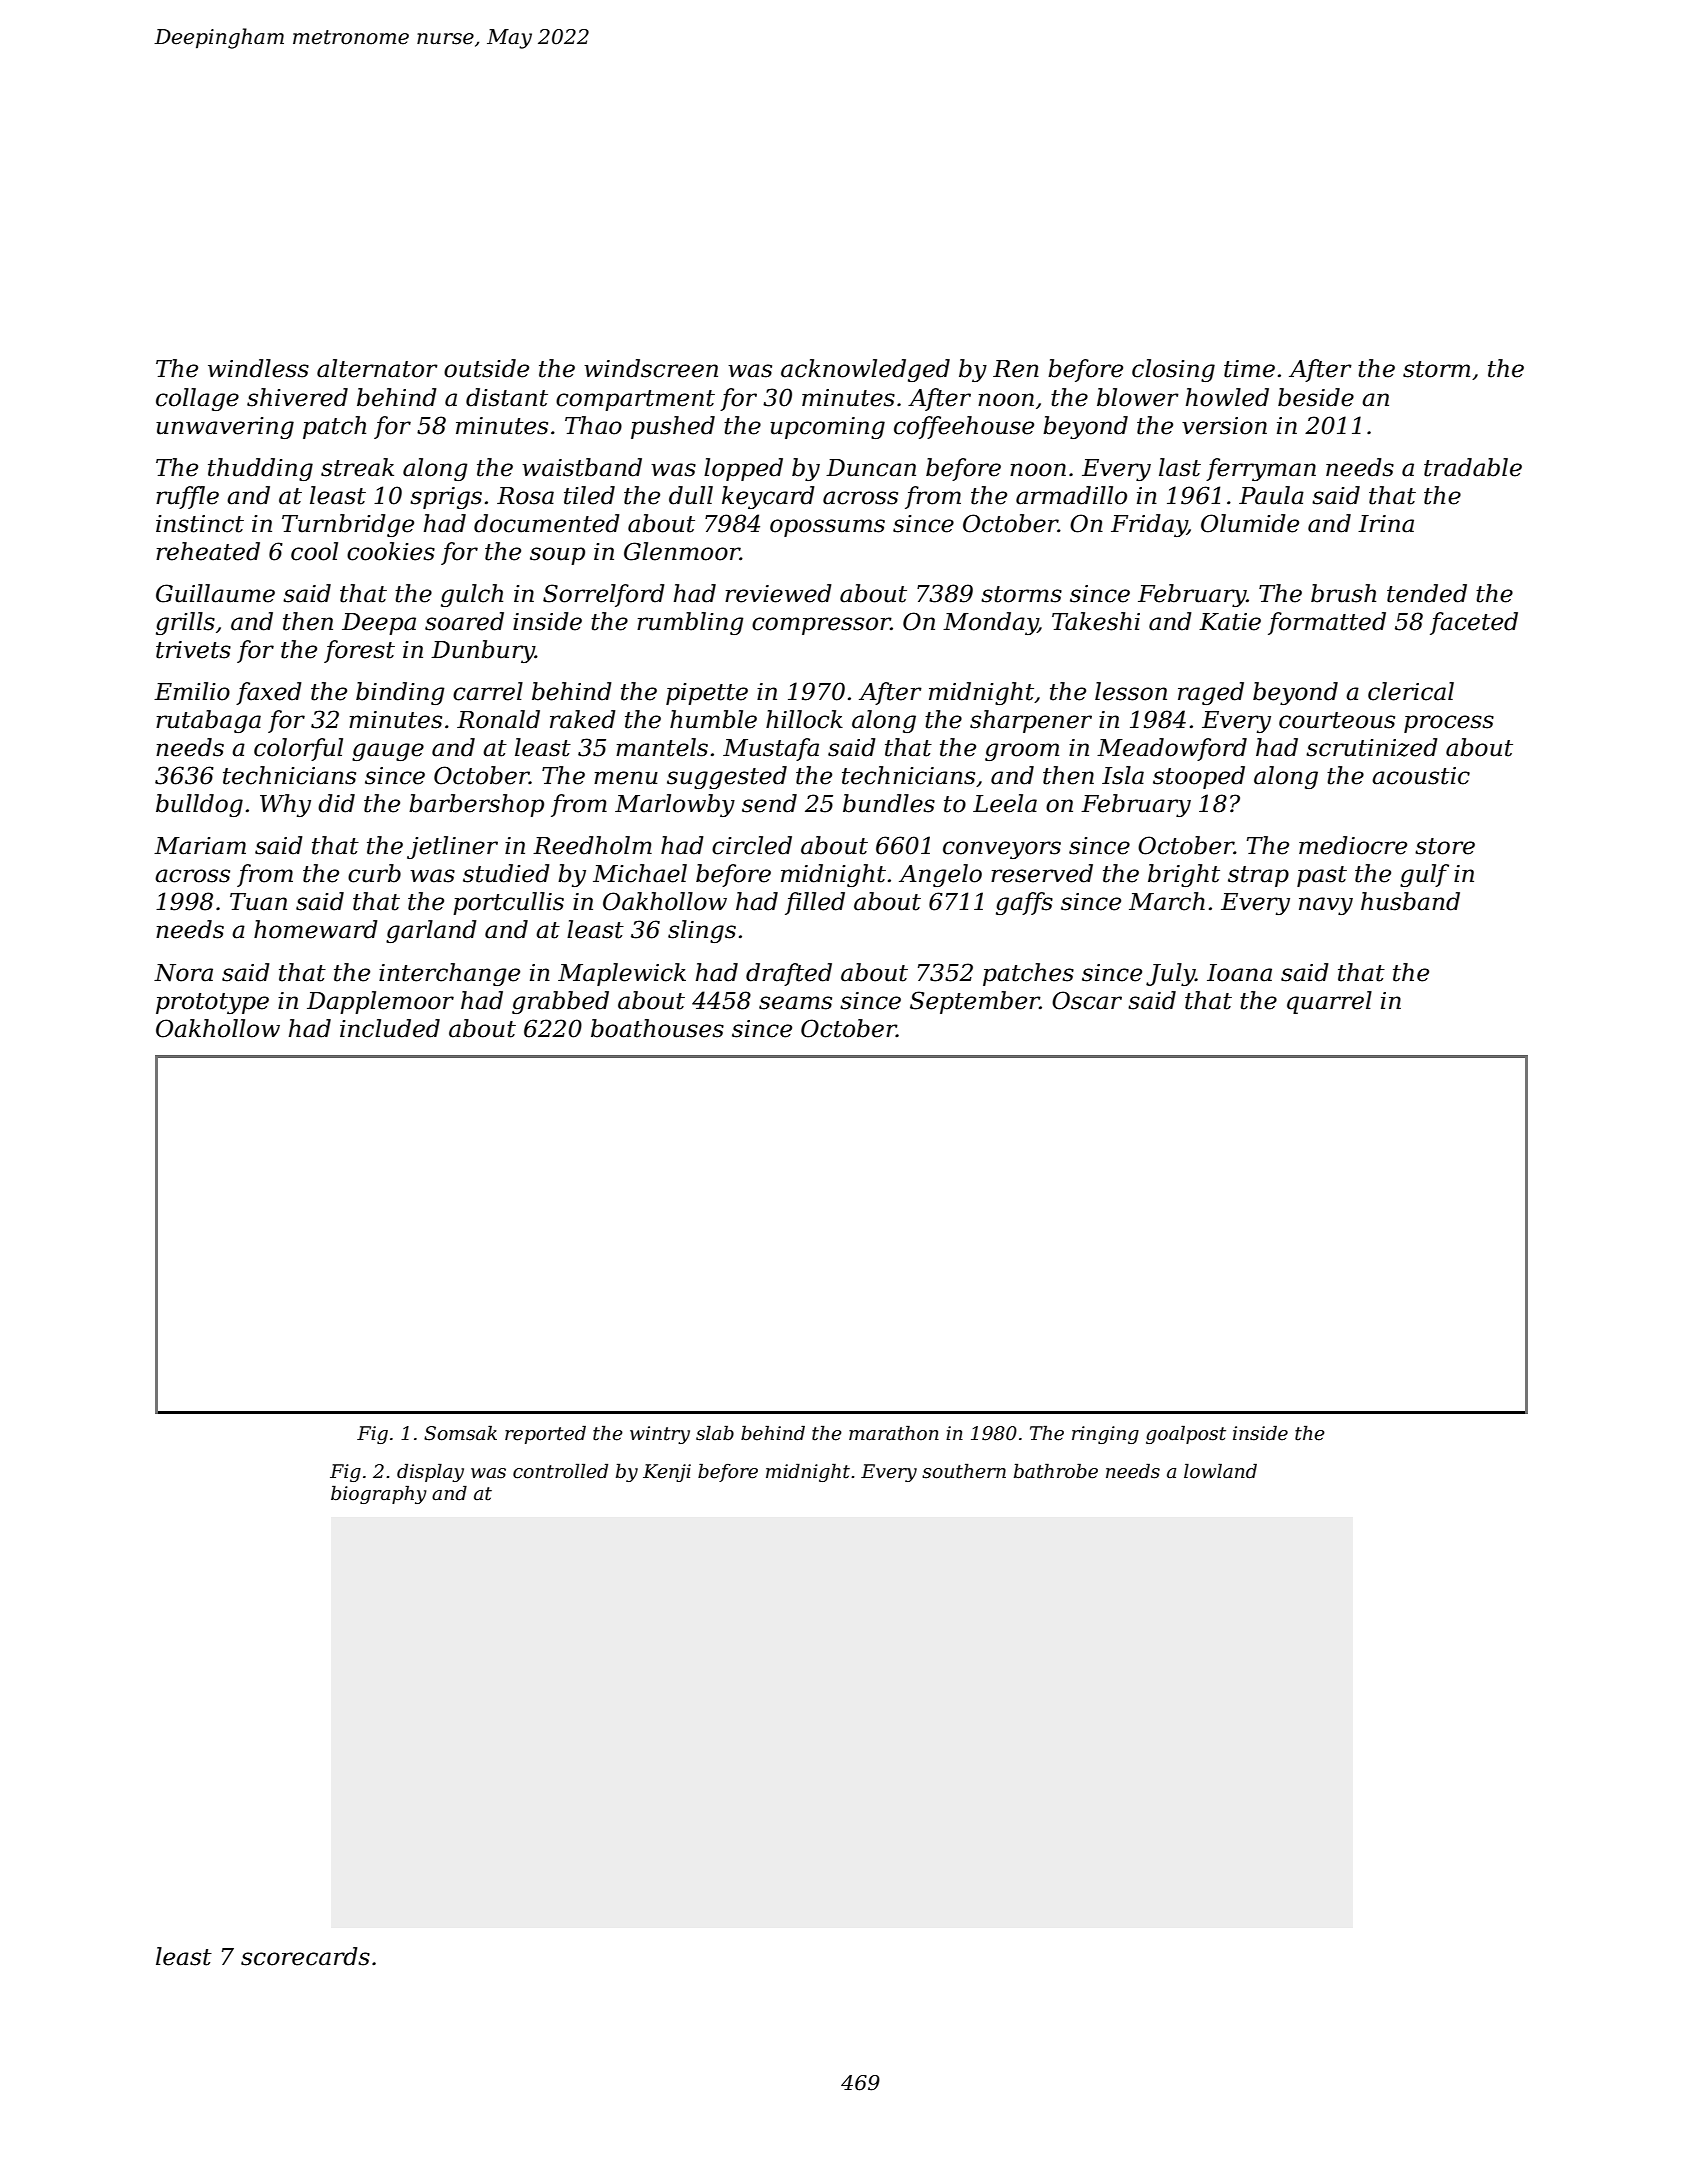 This image has height=2178, width=1683. What do you see at coordinates (390, 1028) in the image?
I see `included` at bounding box center [390, 1028].
